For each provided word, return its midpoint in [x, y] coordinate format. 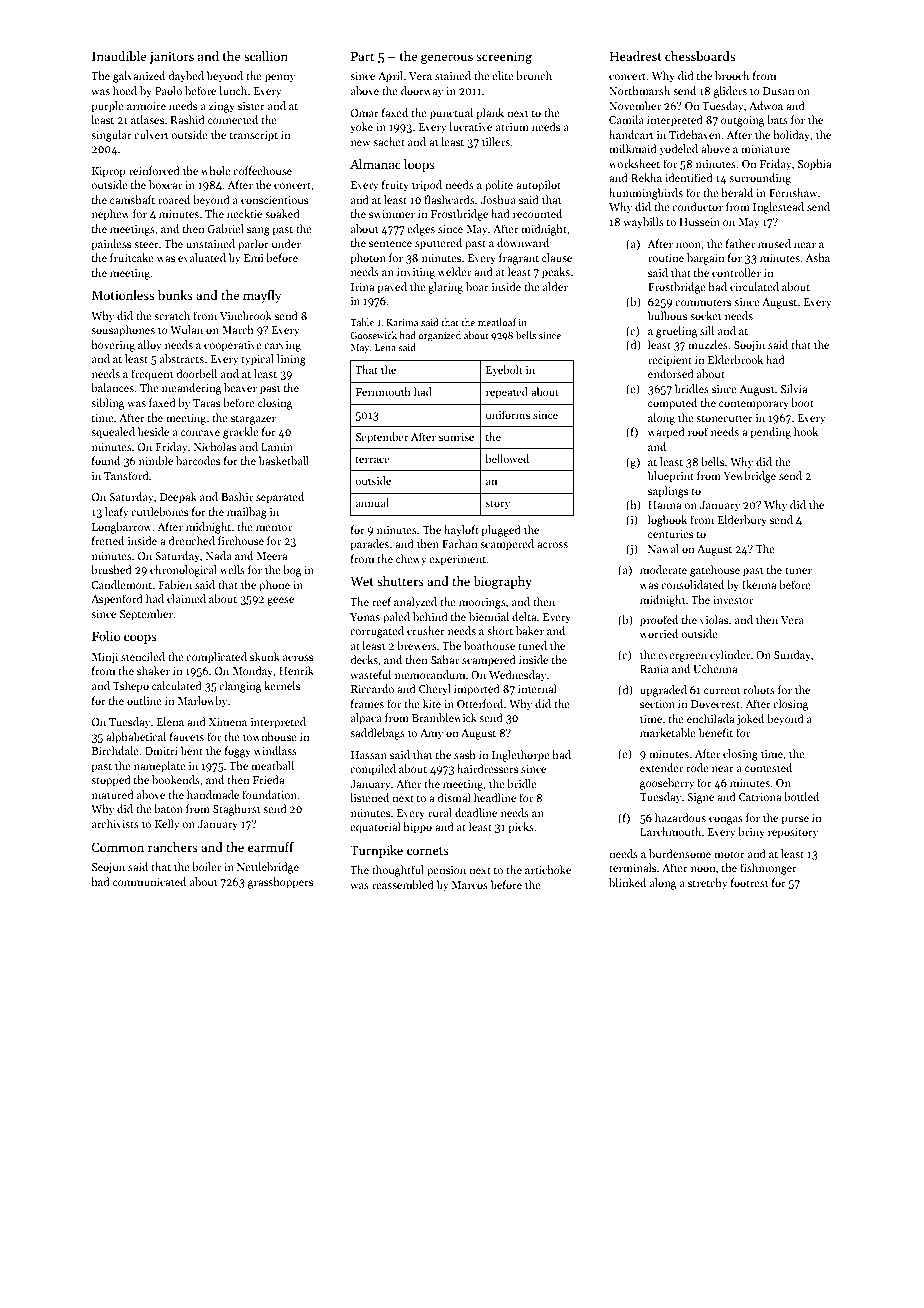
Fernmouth [383, 391]
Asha [817, 257]
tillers [496, 141]
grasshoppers [280, 883]
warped [666, 433]
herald [737, 192]
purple [107, 107]
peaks [556, 273]
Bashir [237, 496]
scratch [172, 315]
